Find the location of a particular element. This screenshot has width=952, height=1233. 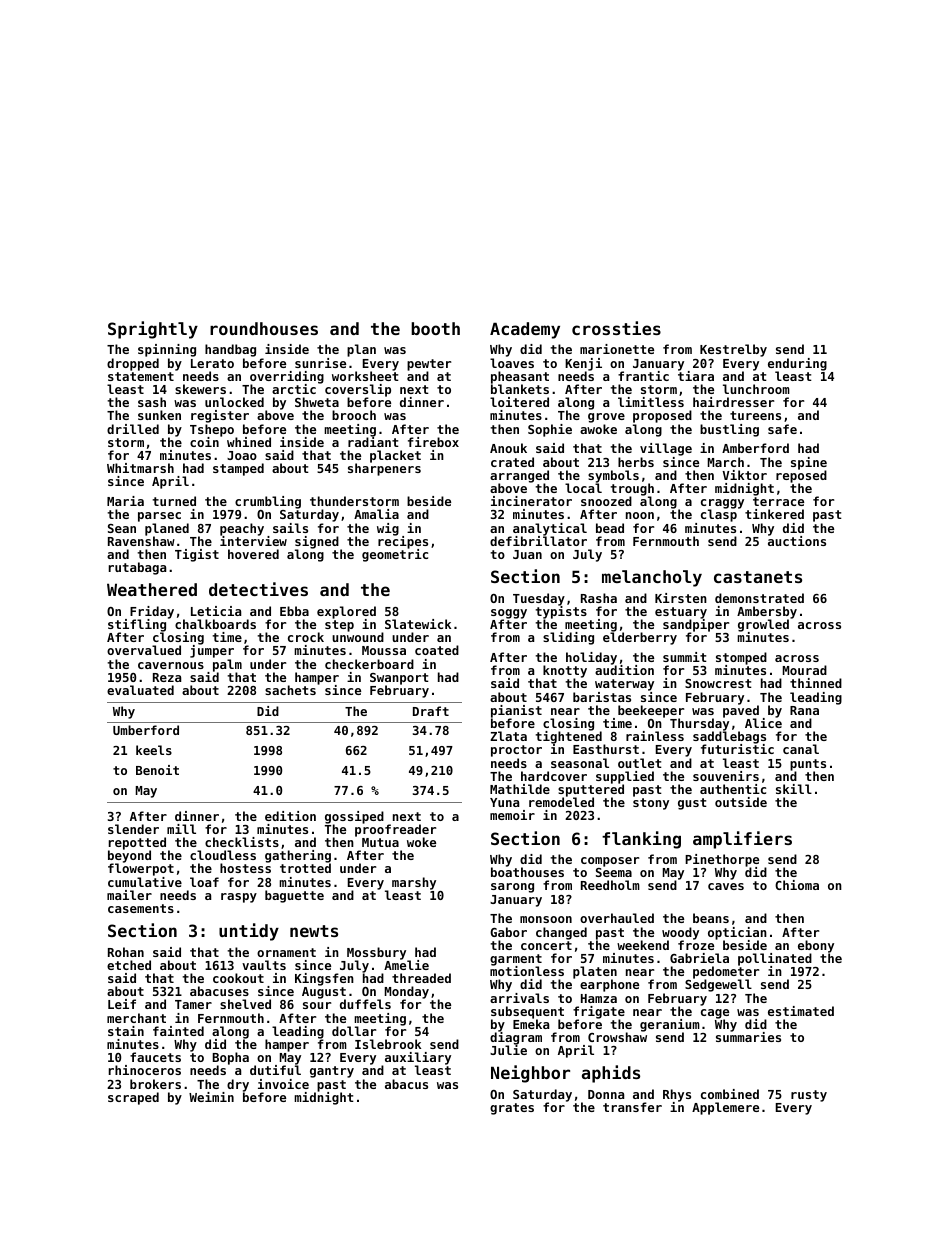

knotty is located at coordinates (565, 672).
